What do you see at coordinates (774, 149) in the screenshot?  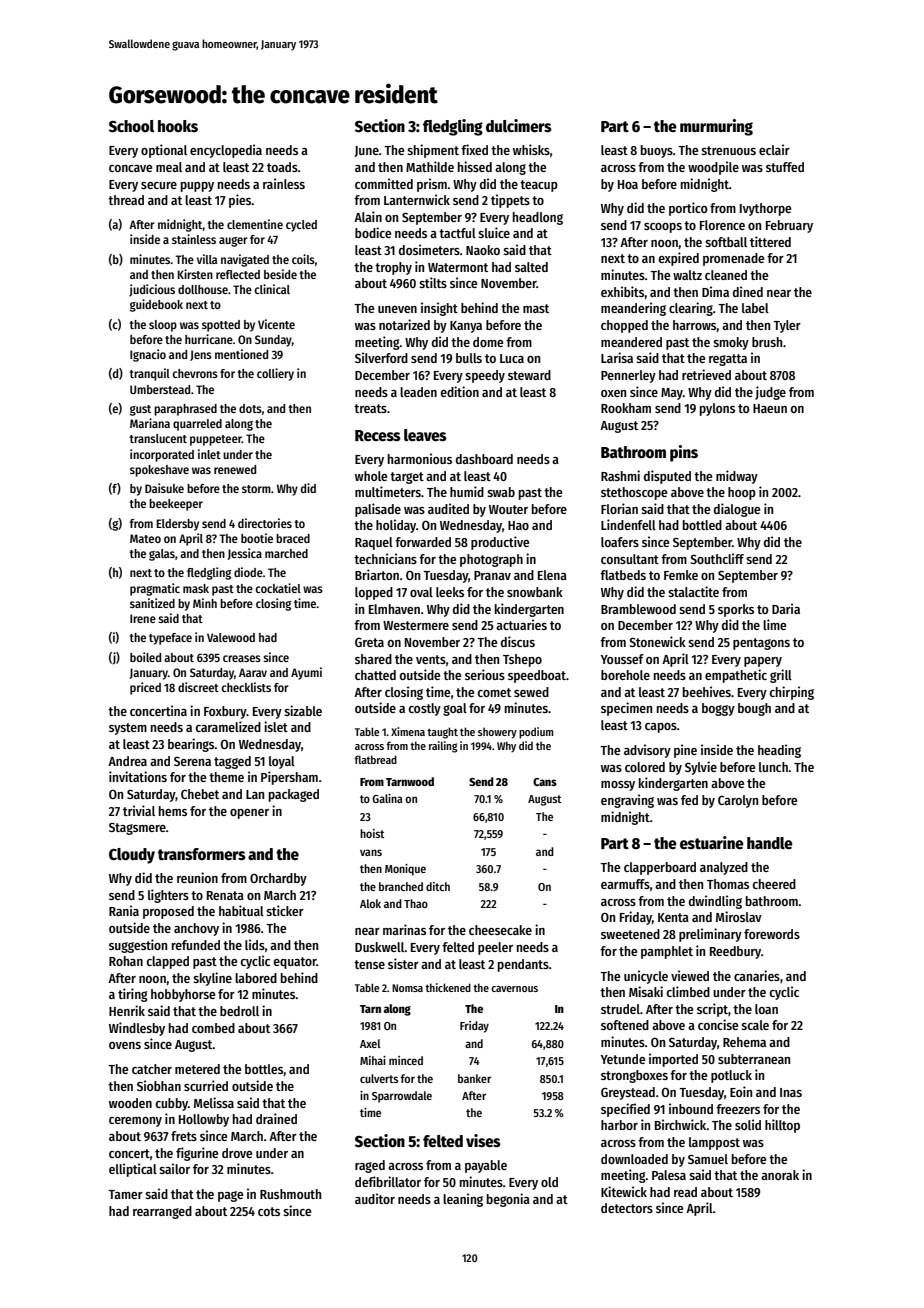 I see `eclair` at bounding box center [774, 149].
